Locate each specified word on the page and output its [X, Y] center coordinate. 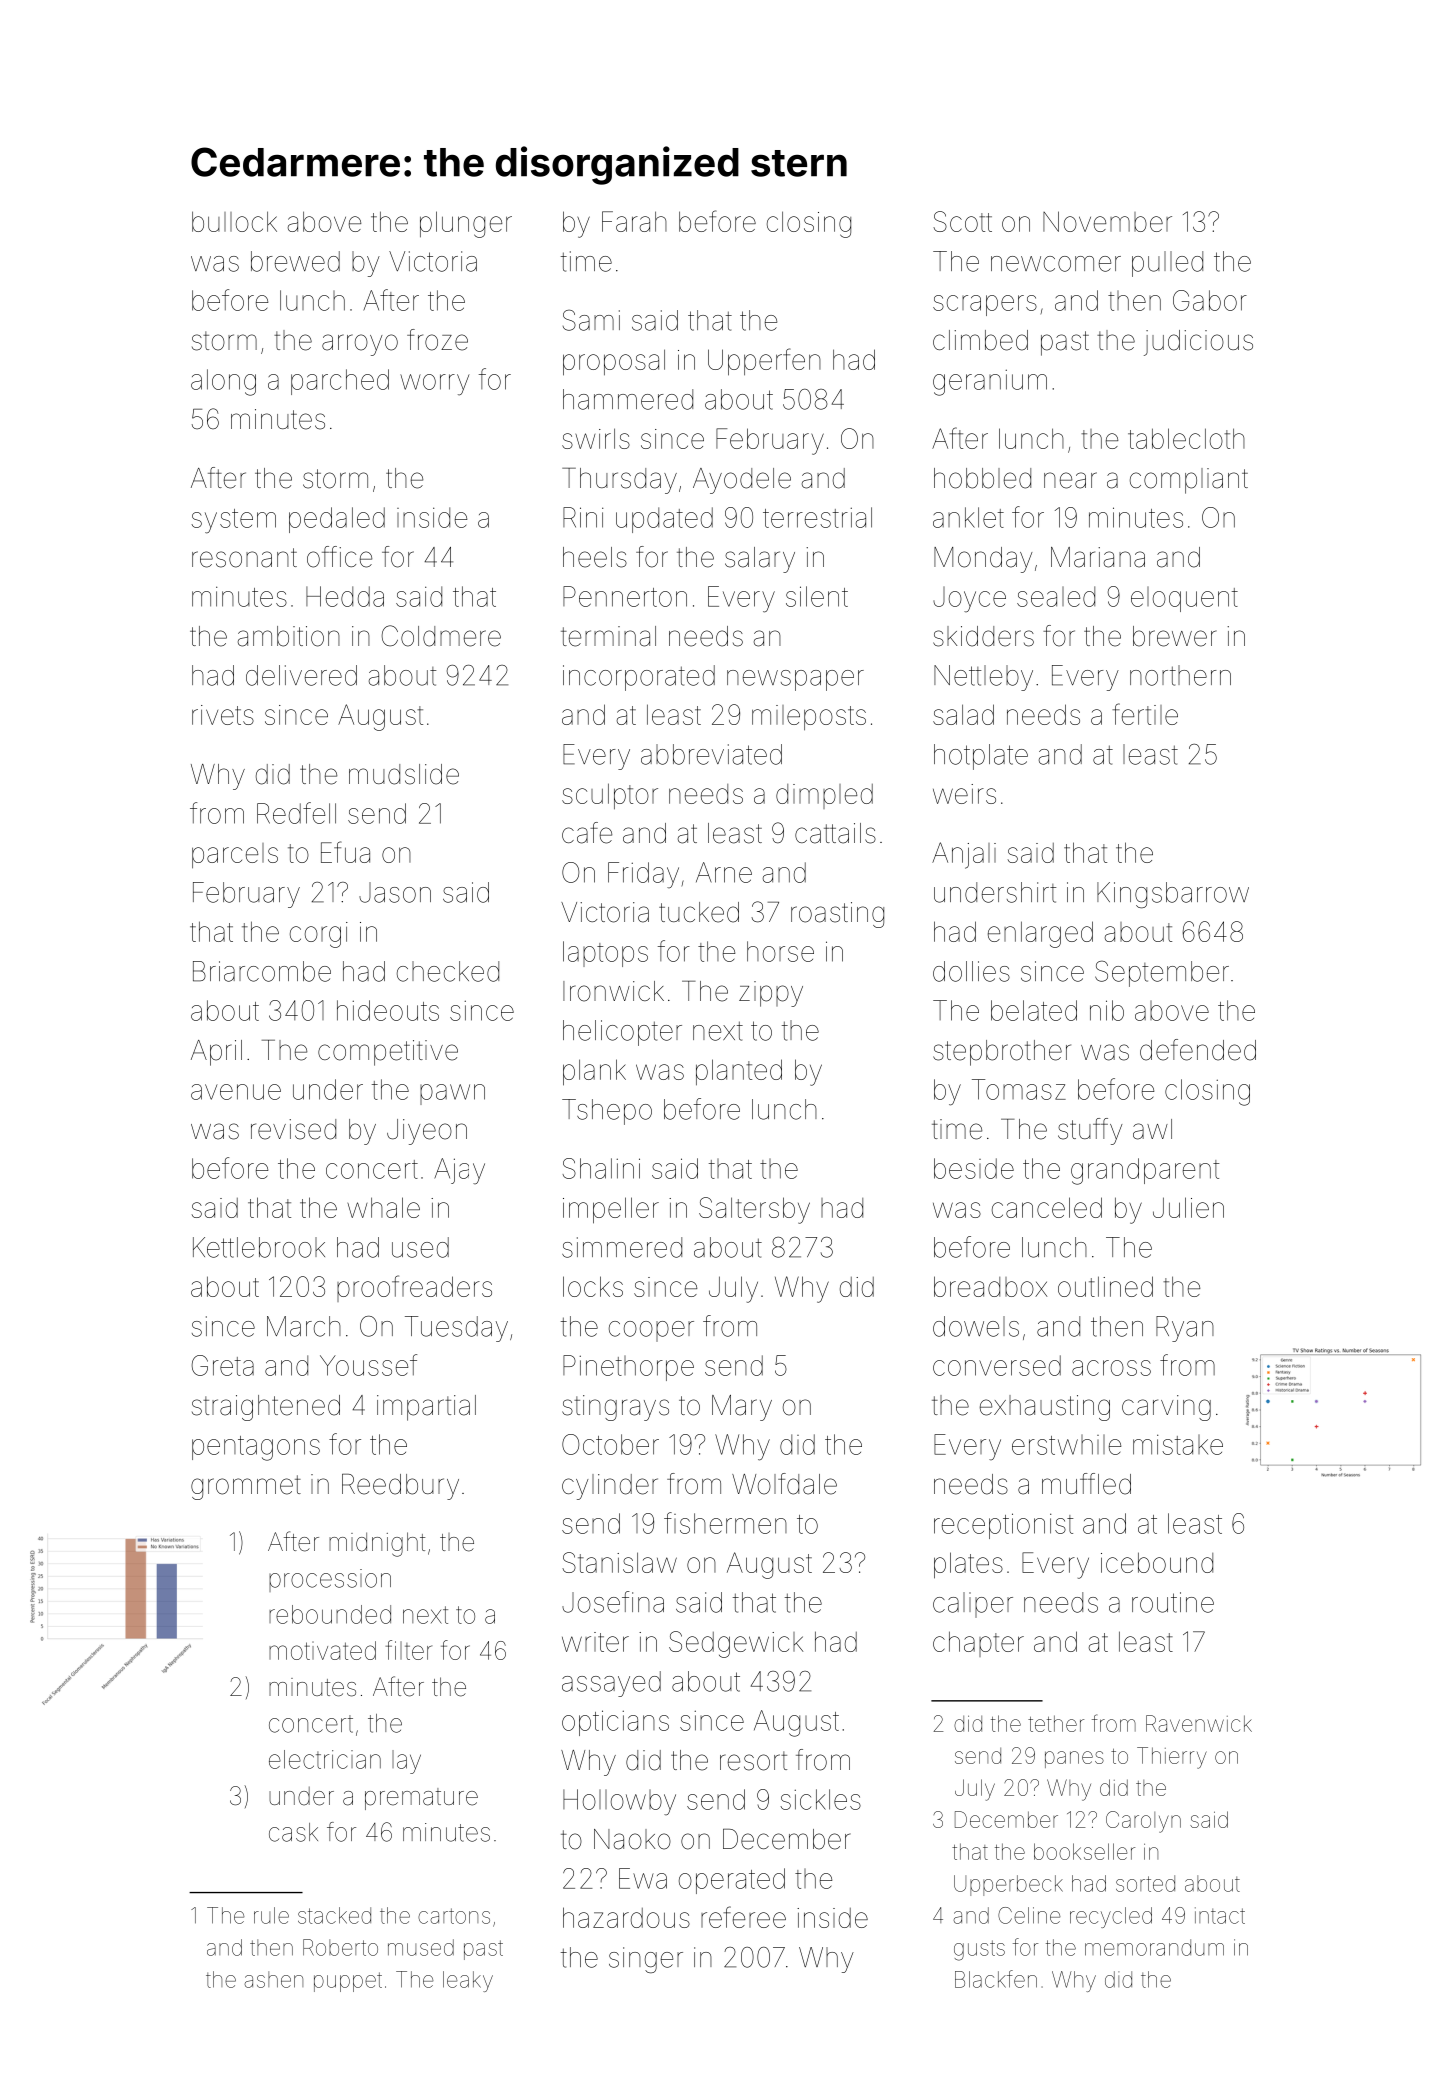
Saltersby [754, 1210]
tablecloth [1186, 438]
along [223, 382]
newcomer [1056, 264]
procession [330, 1580]
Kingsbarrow [1173, 895]
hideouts [388, 1010]
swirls [596, 438]
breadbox [990, 1286]
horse [780, 951]
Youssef [368, 1365]
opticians [615, 1723]
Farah [634, 221]
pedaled [337, 520]
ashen [273, 1979]
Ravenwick [1199, 1723]
